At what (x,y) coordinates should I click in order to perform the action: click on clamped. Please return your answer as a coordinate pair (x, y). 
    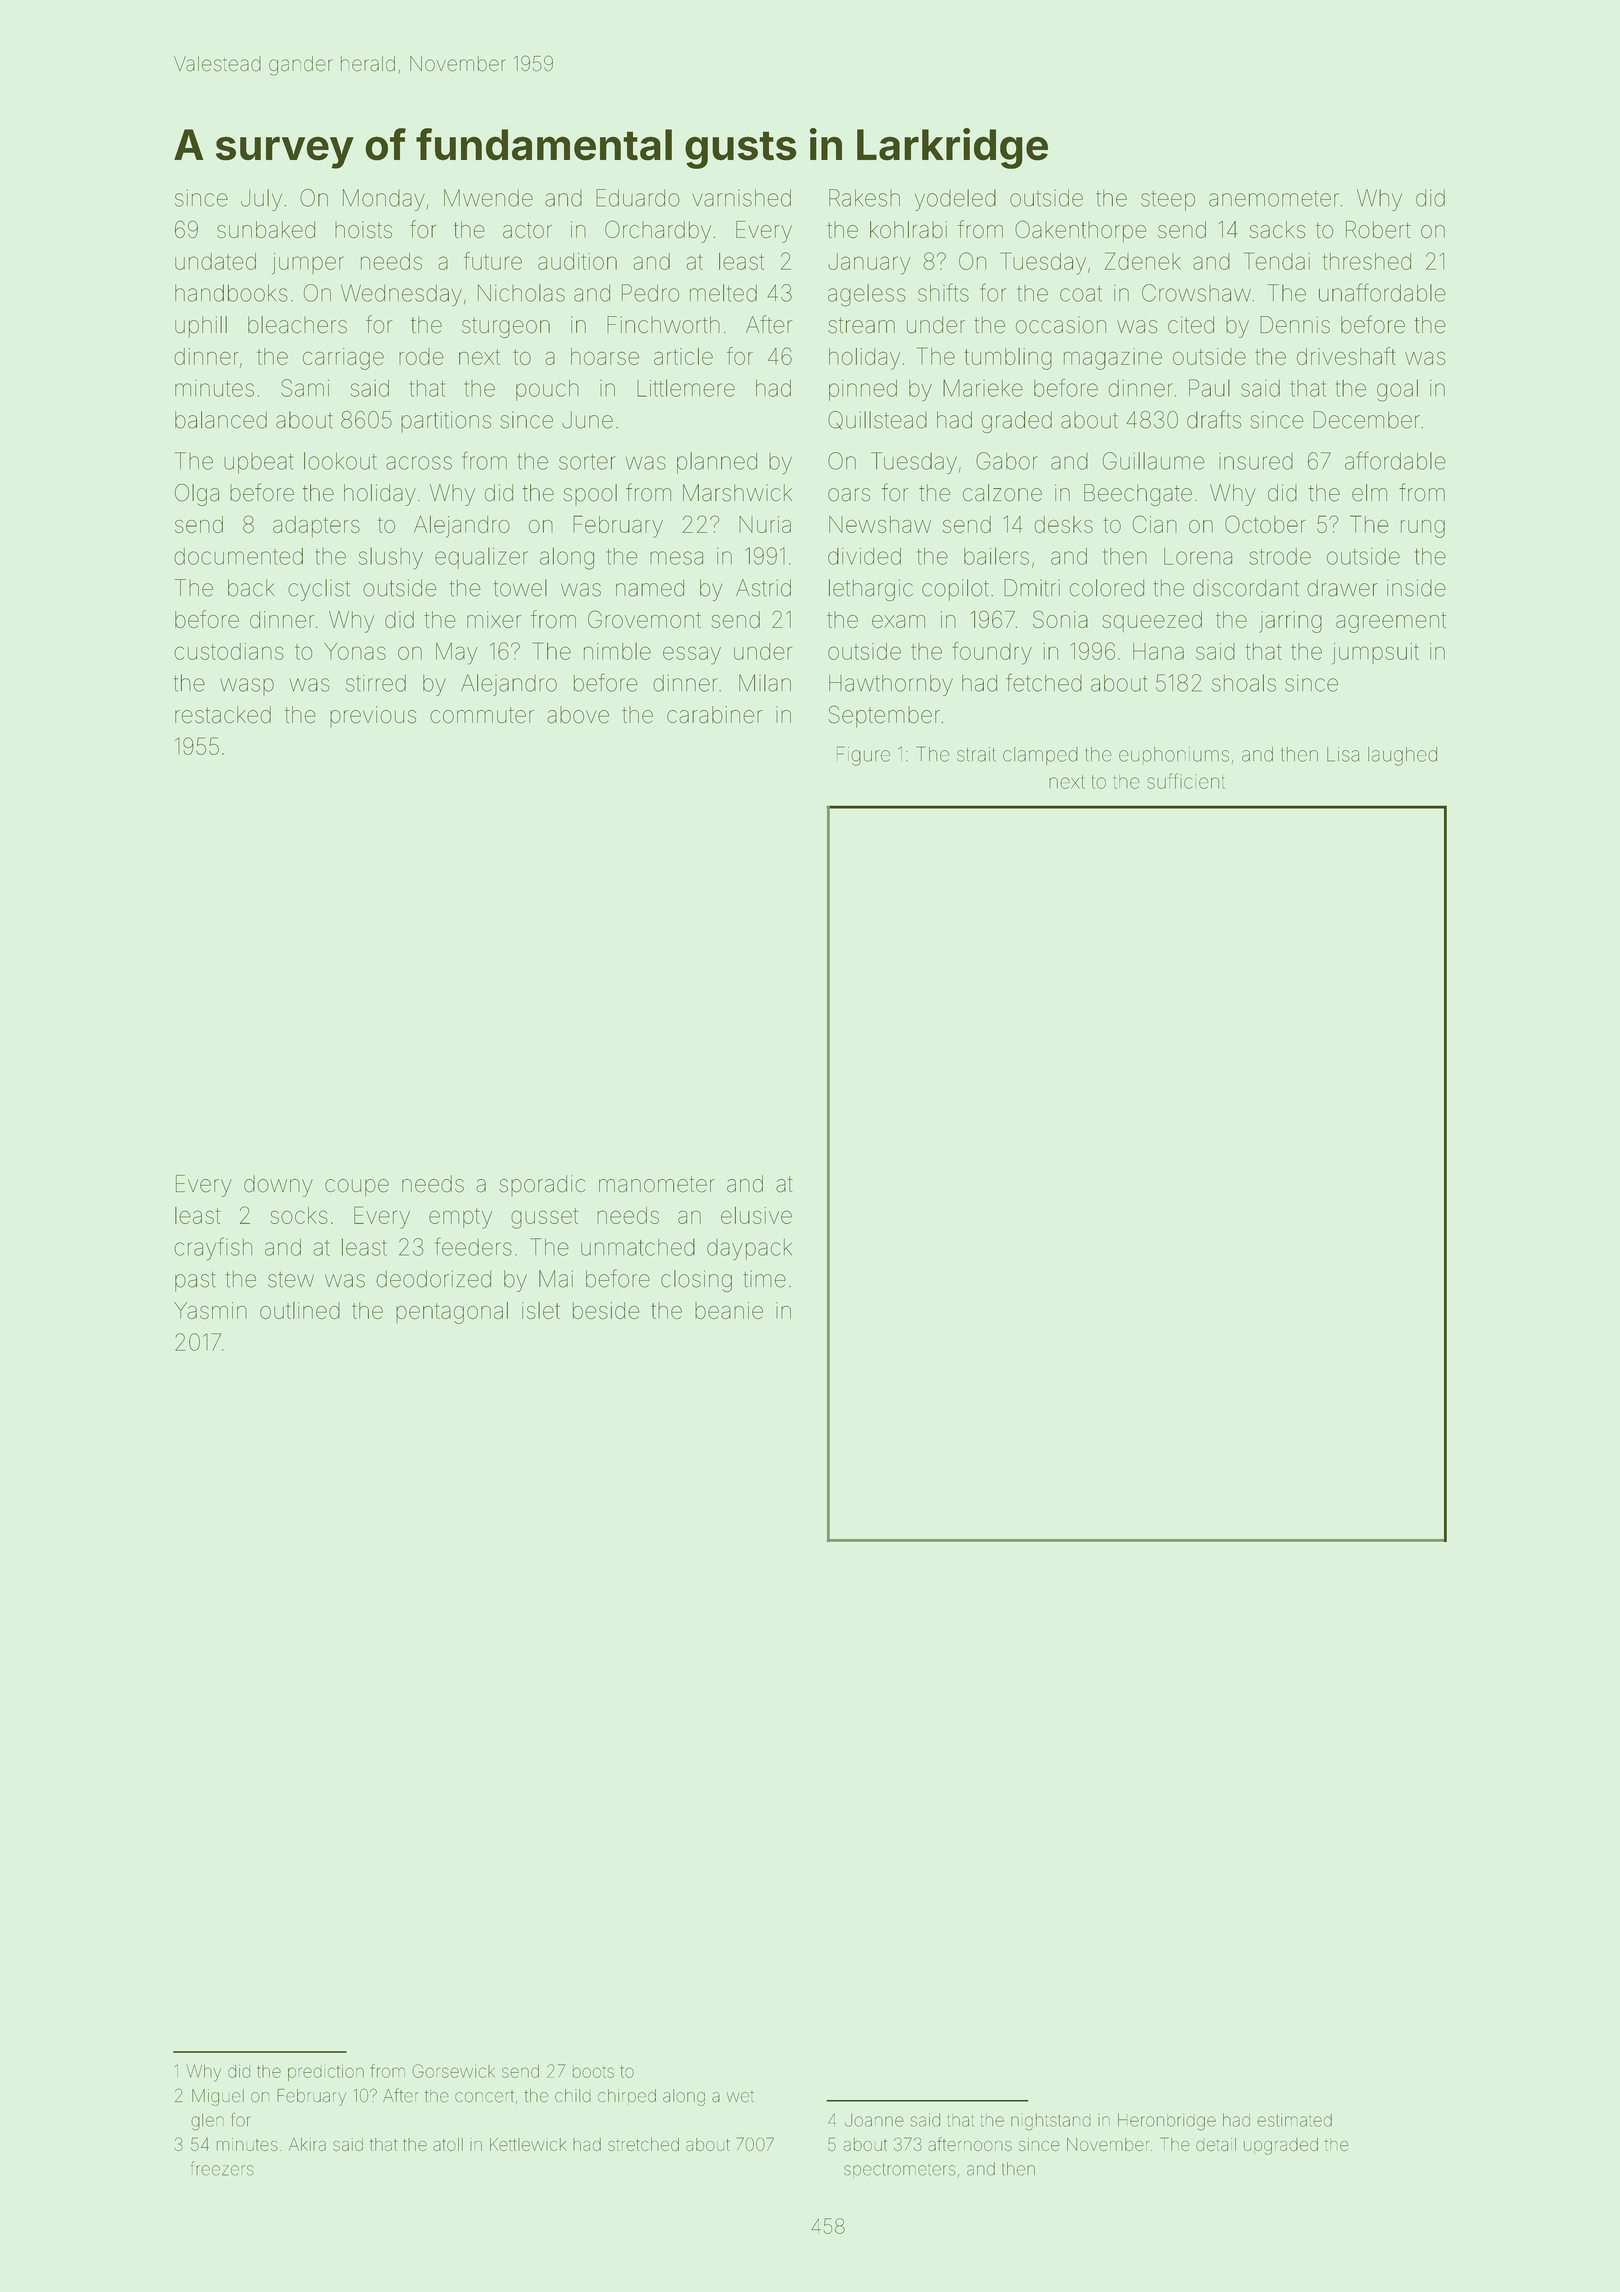
    Looking at the image, I should click on (1040, 756).
